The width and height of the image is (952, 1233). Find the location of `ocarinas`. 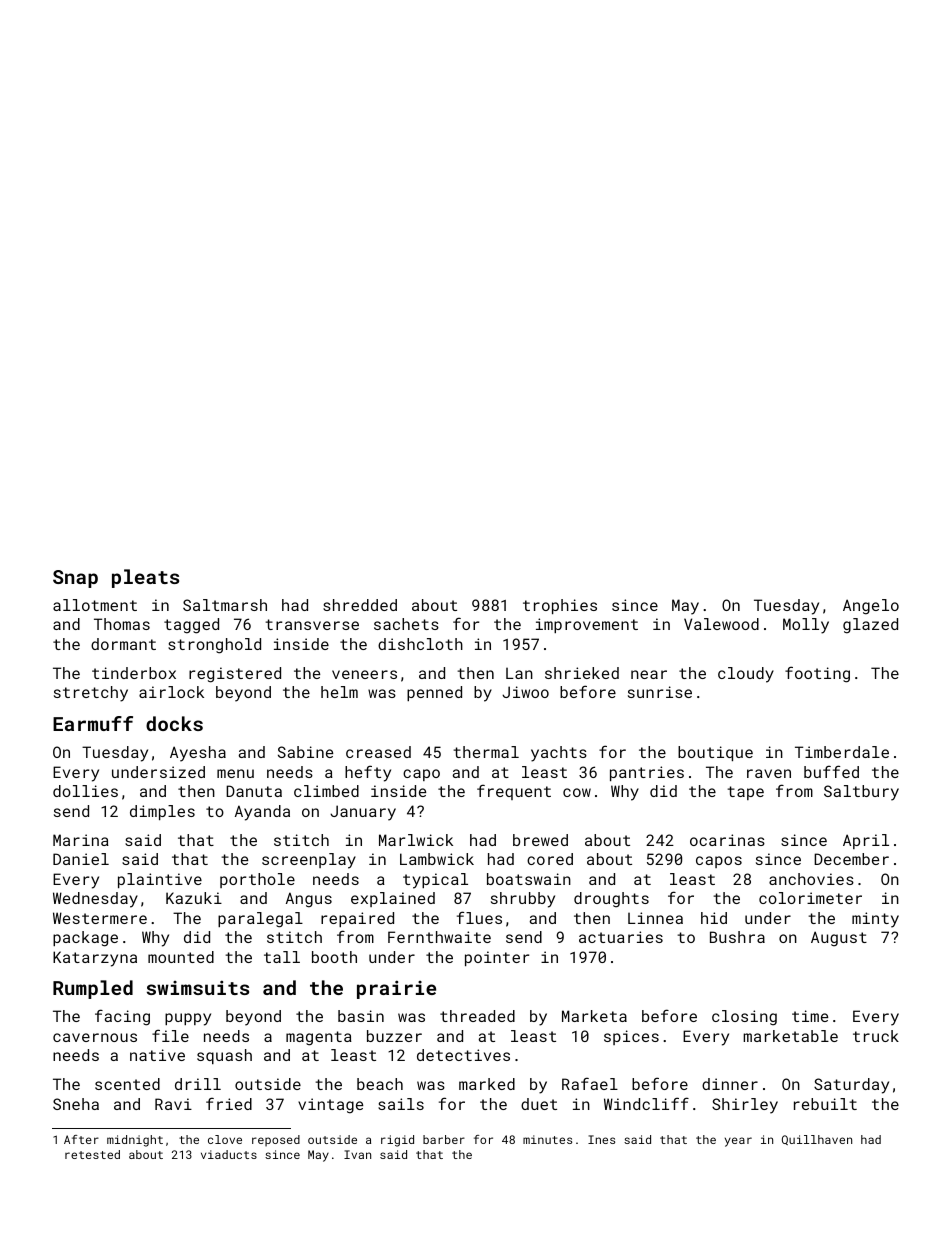

ocarinas is located at coordinates (727, 840).
